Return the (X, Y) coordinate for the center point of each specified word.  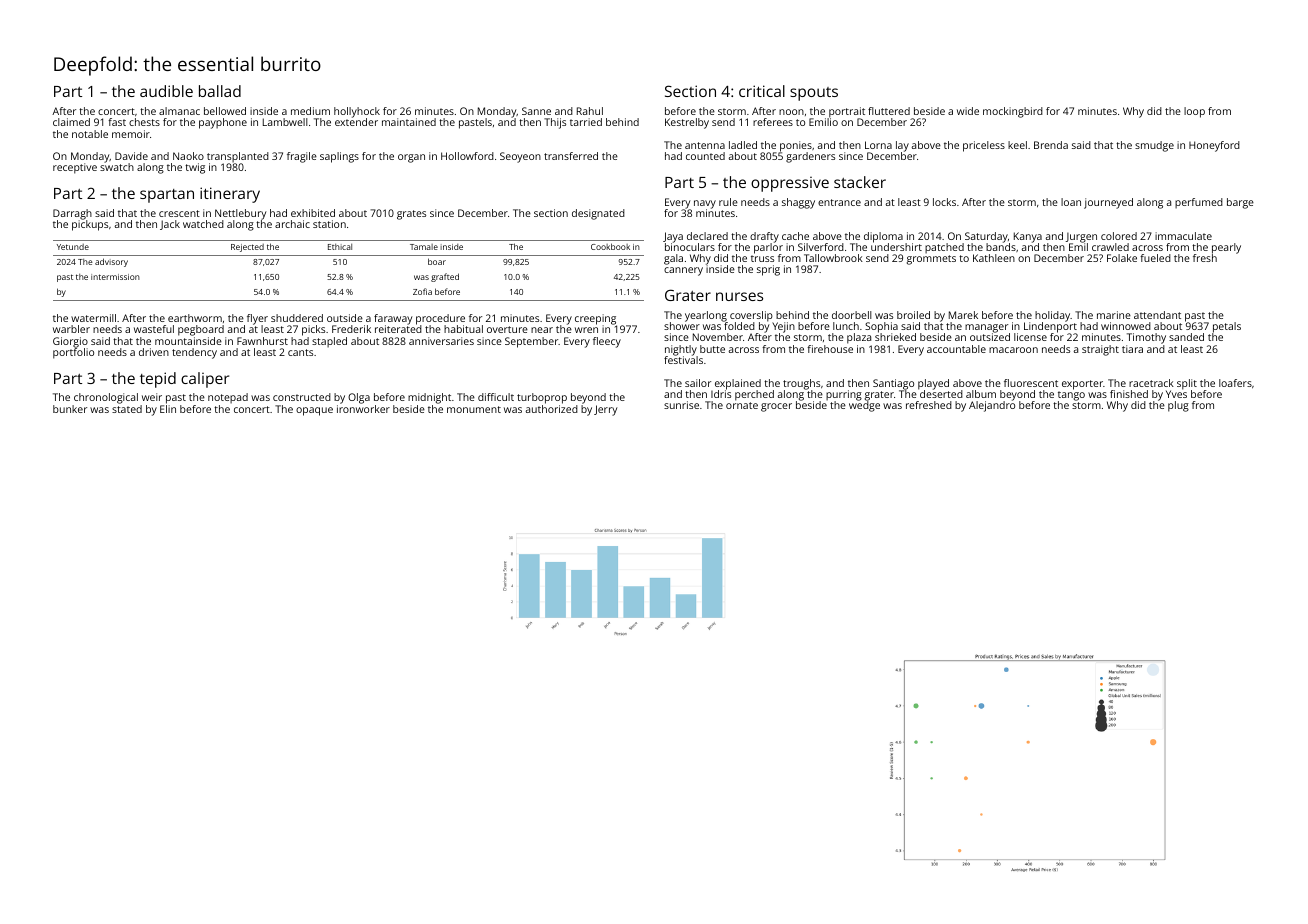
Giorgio (70, 342)
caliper (205, 380)
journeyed (1108, 203)
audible (166, 91)
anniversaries (441, 341)
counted (705, 156)
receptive (75, 168)
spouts (814, 94)
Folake (1122, 258)
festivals (683, 360)
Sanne (536, 111)
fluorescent (1031, 383)
